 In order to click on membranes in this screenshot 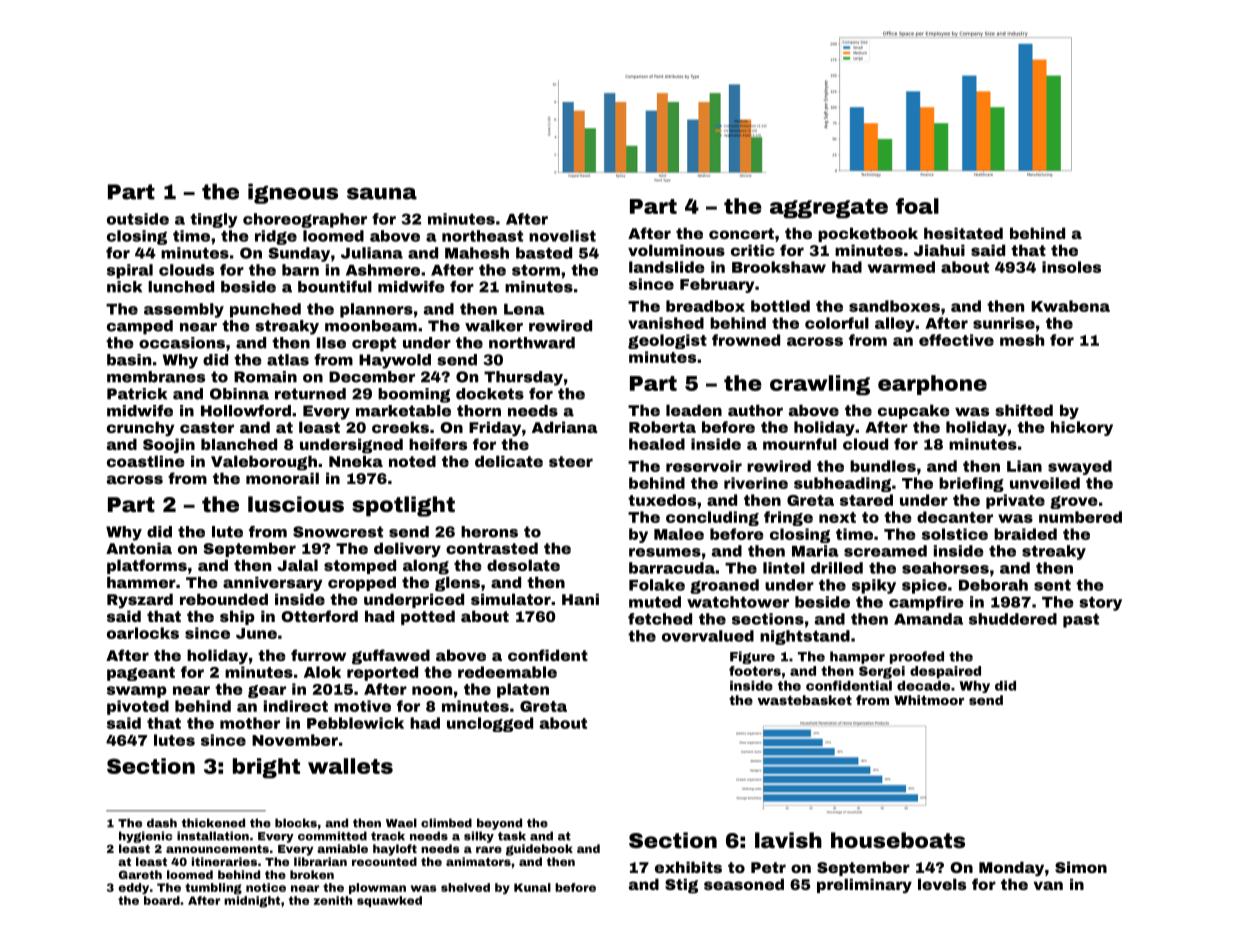, I will do `click(156, 377)`.
